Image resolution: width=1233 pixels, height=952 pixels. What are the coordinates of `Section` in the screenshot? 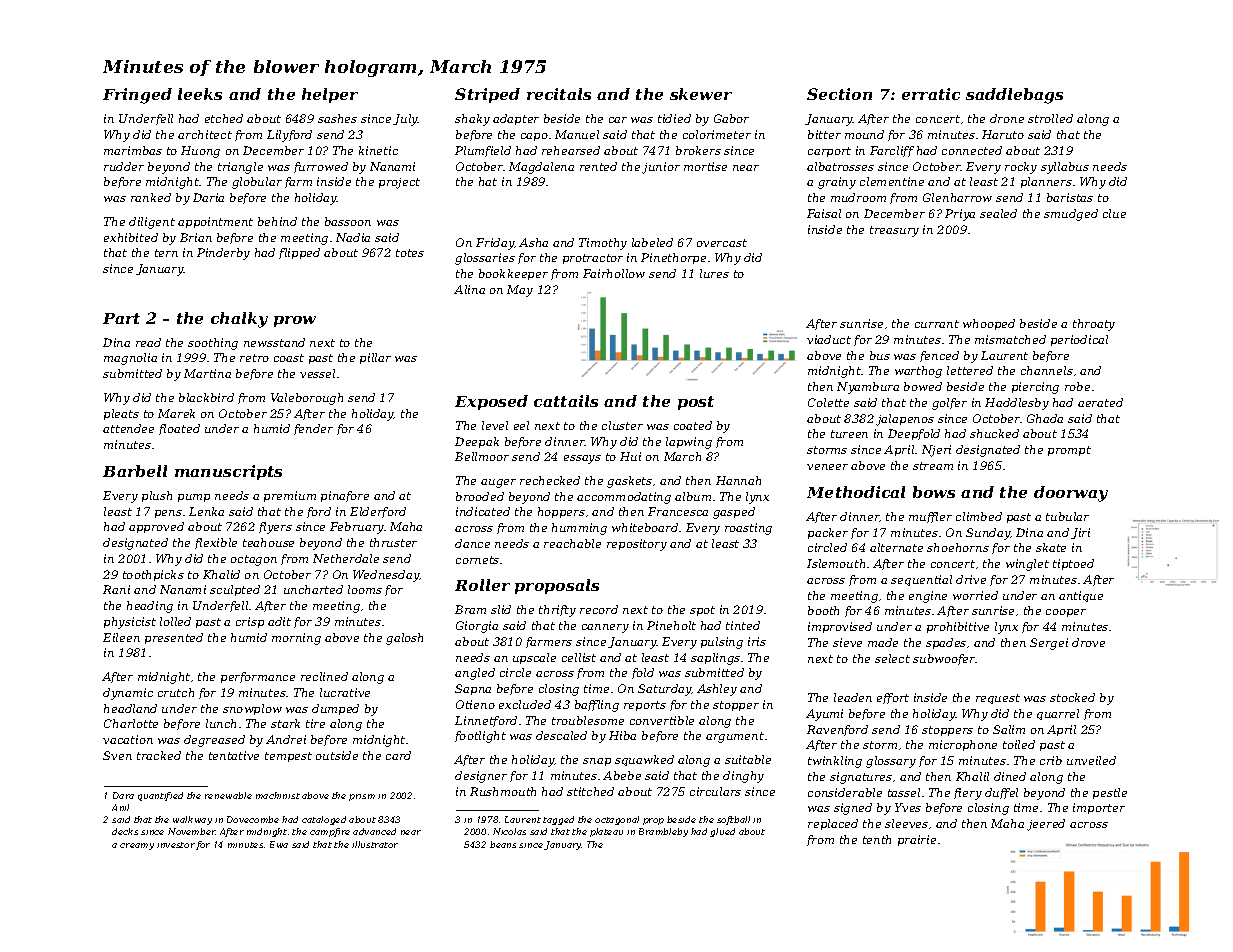 It's located at (839, 94).
